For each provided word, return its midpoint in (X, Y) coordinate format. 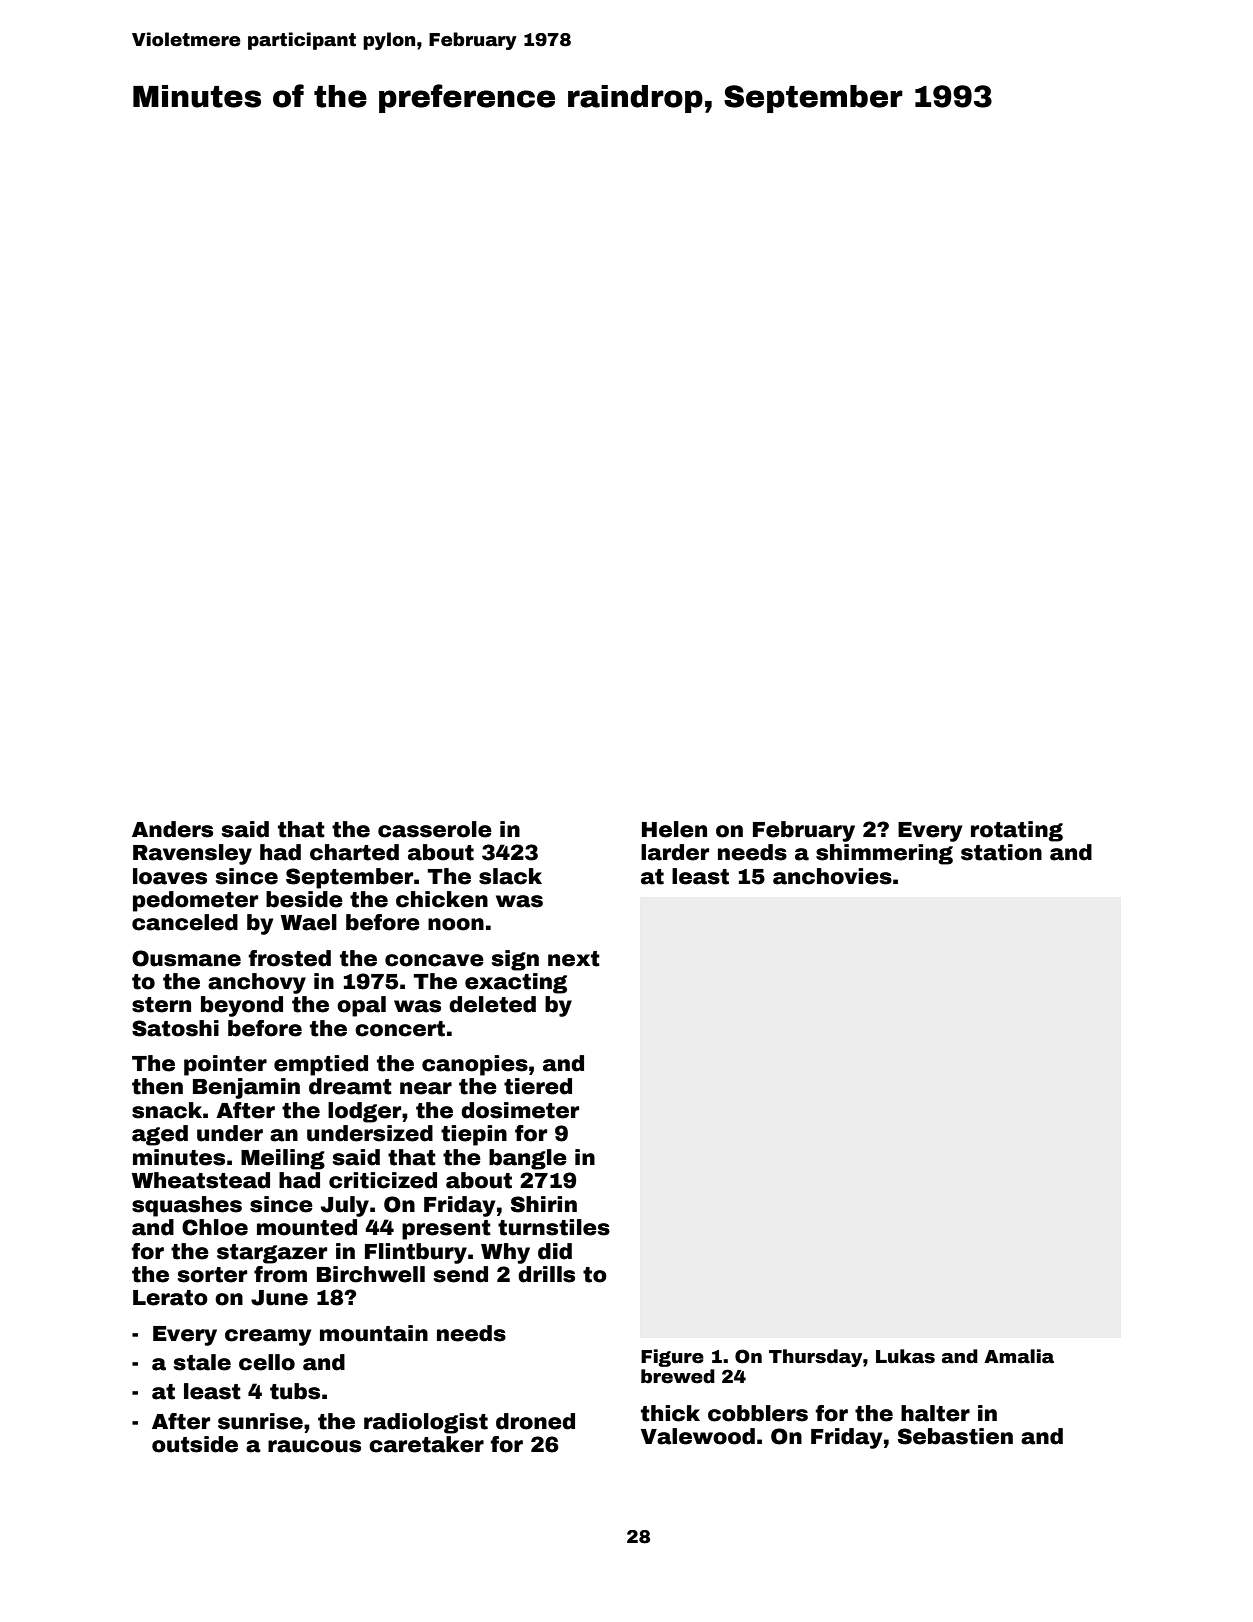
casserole (435, 829)
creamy (268, 1337)
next (574, 959)
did (555, 1251)
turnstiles (554, 1227)
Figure (672, 1358)
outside (195, 1444)
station (1001, 852)
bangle (528, 1159)
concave (434, 960)
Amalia (1019, 1356)
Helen (674, 829)
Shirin (544, 1204)
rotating (1017, 831)
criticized (383, 1180)
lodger (364, 1112)
